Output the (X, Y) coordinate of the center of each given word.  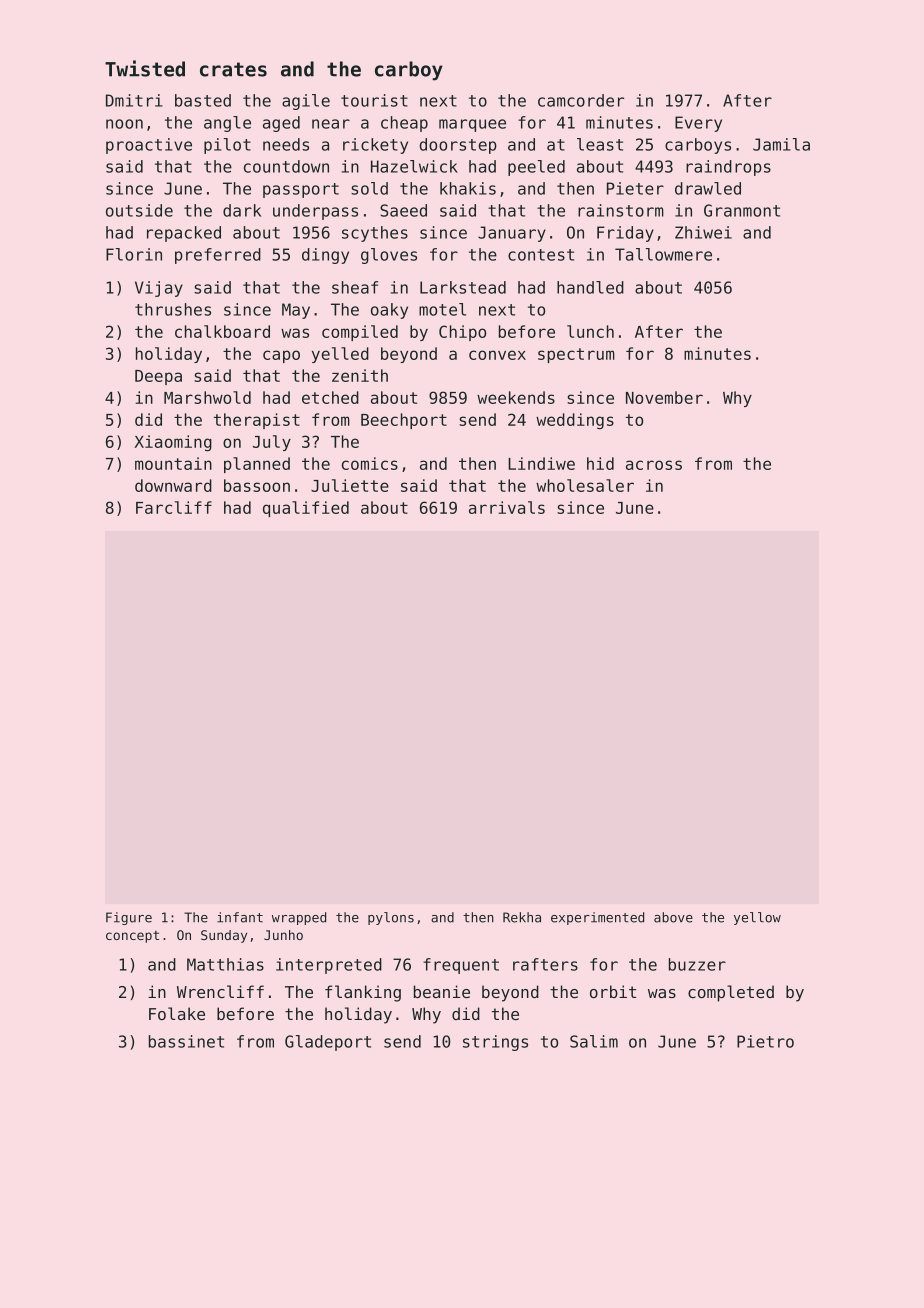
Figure (129, 918)
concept (132, 937)
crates (233, 69)
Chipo (462, 333)
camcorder (581, 100)
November (664, 397)
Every (698, 124)
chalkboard (222, 331)
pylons (391, 918)
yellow (757, 918)
